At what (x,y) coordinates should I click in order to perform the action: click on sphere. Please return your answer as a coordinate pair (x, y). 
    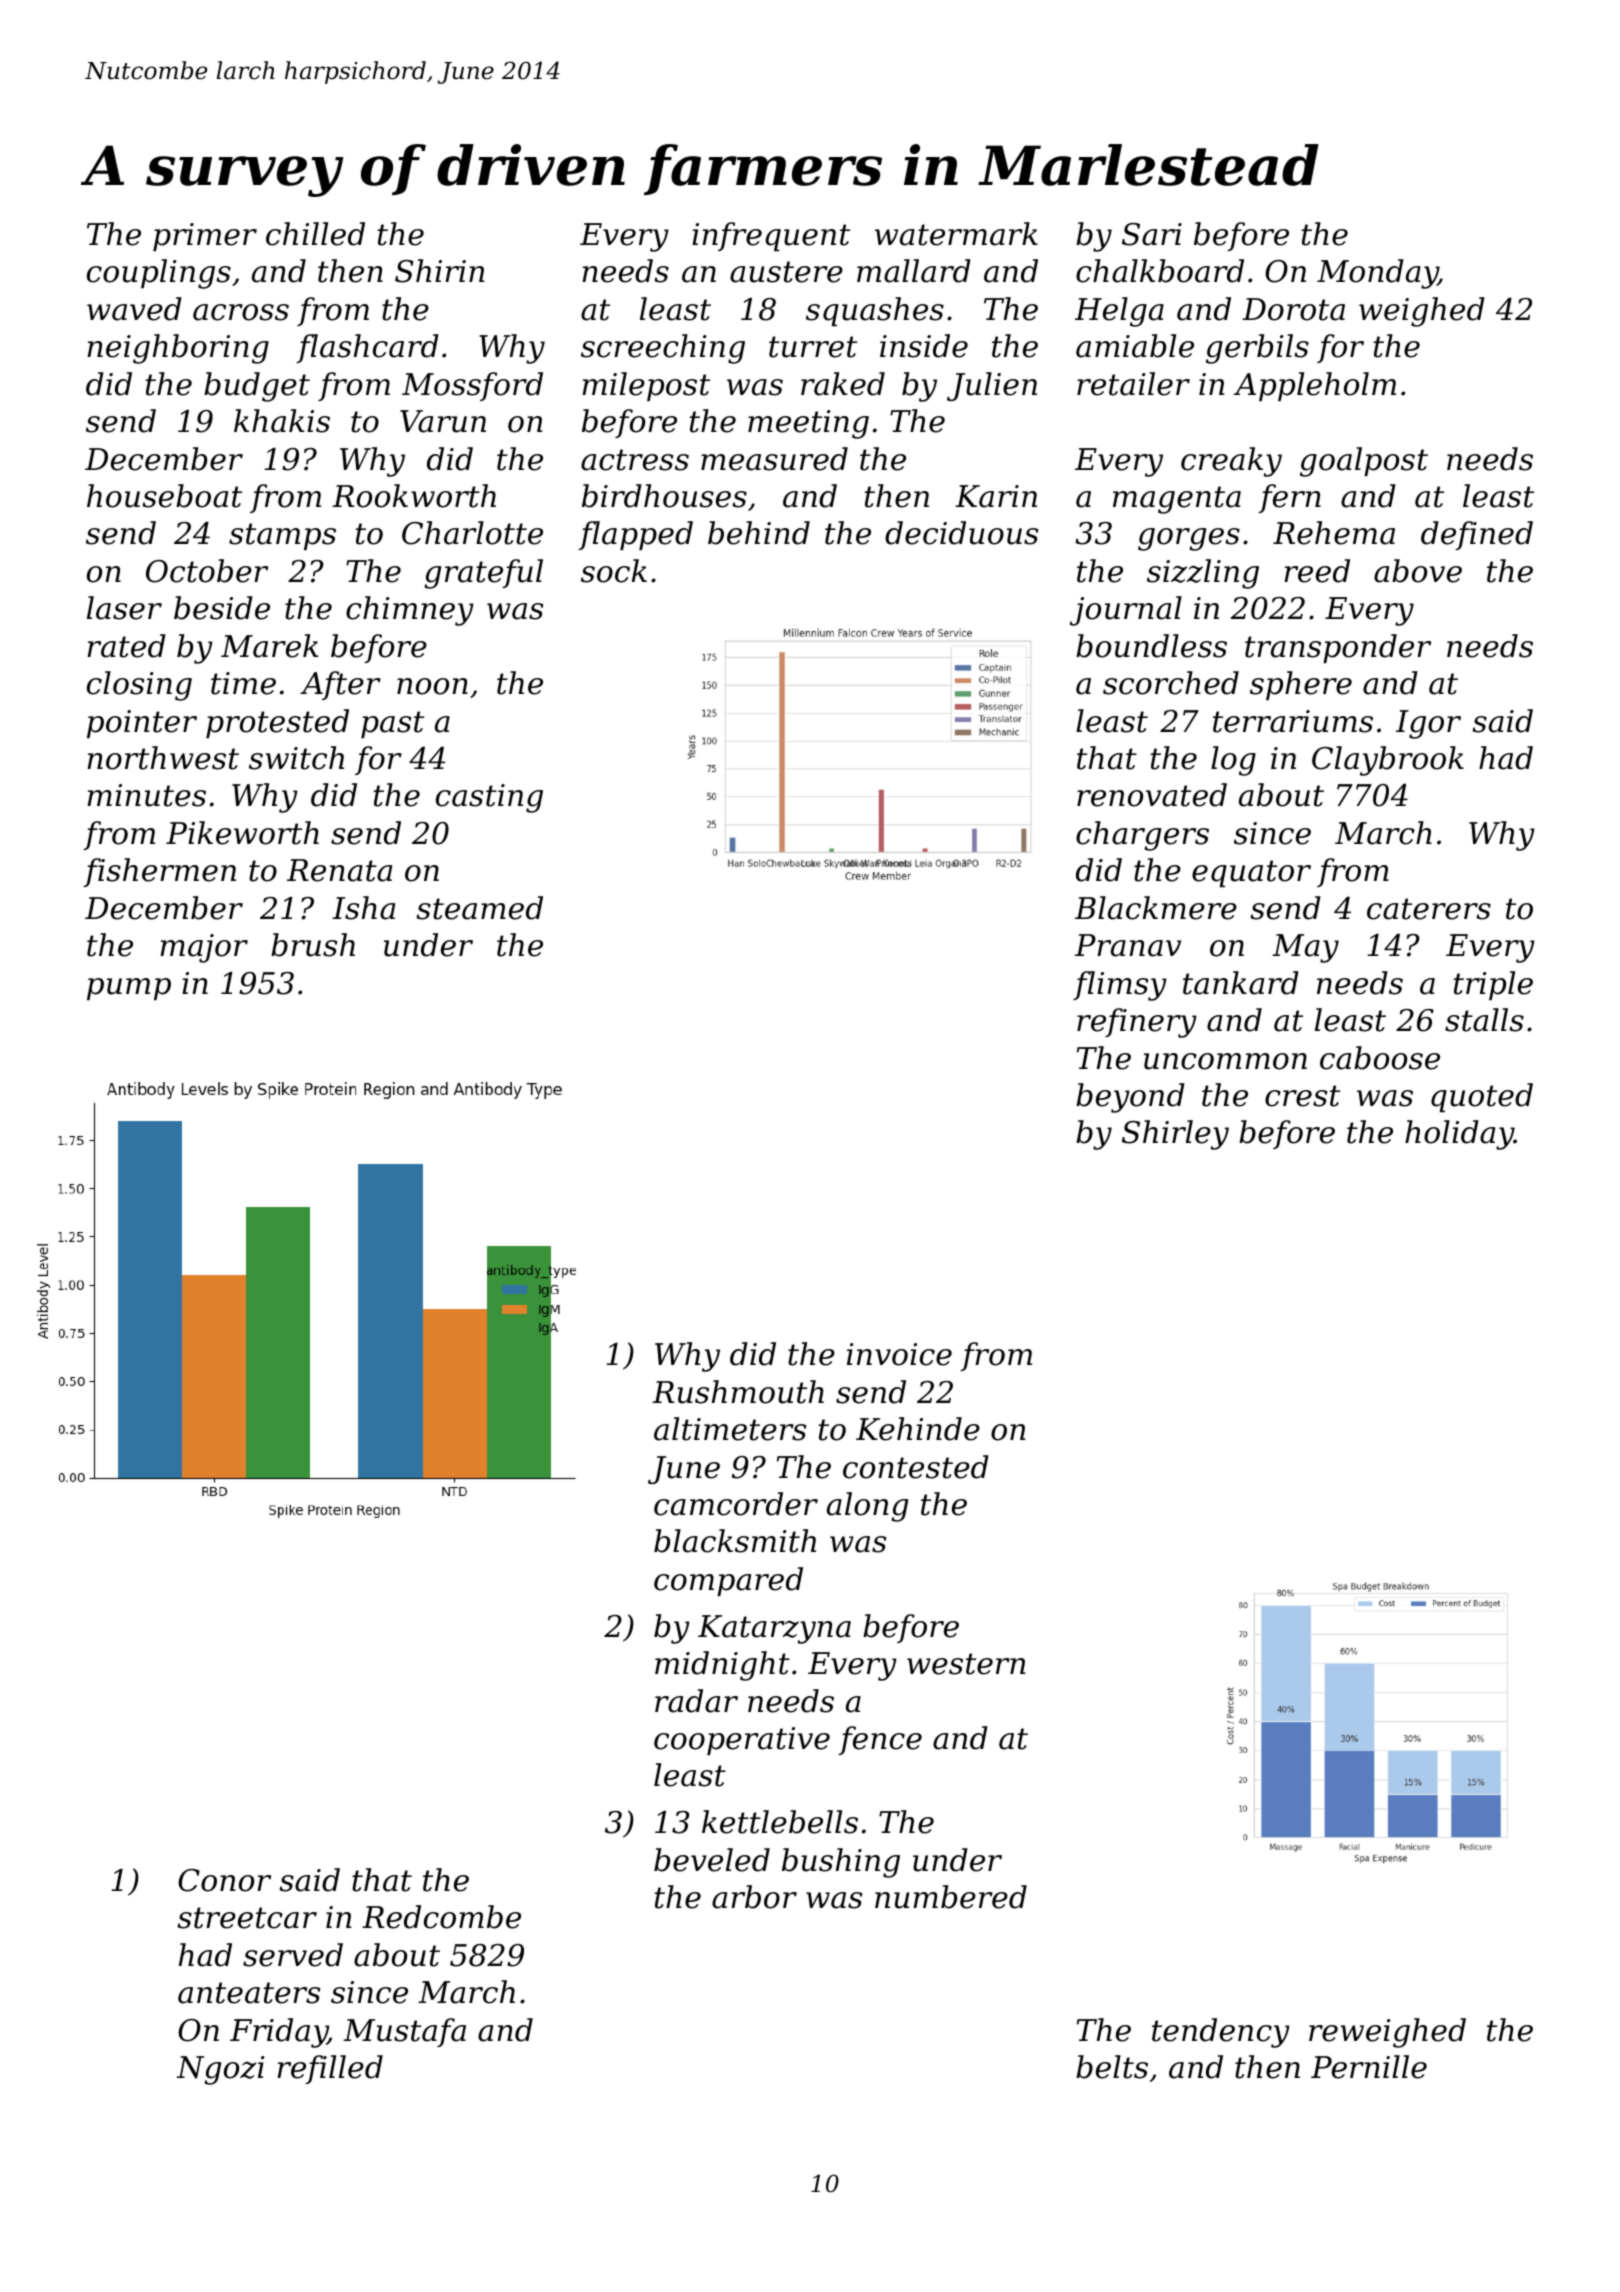
    Looking at the image, I should click on (1301, 685).
